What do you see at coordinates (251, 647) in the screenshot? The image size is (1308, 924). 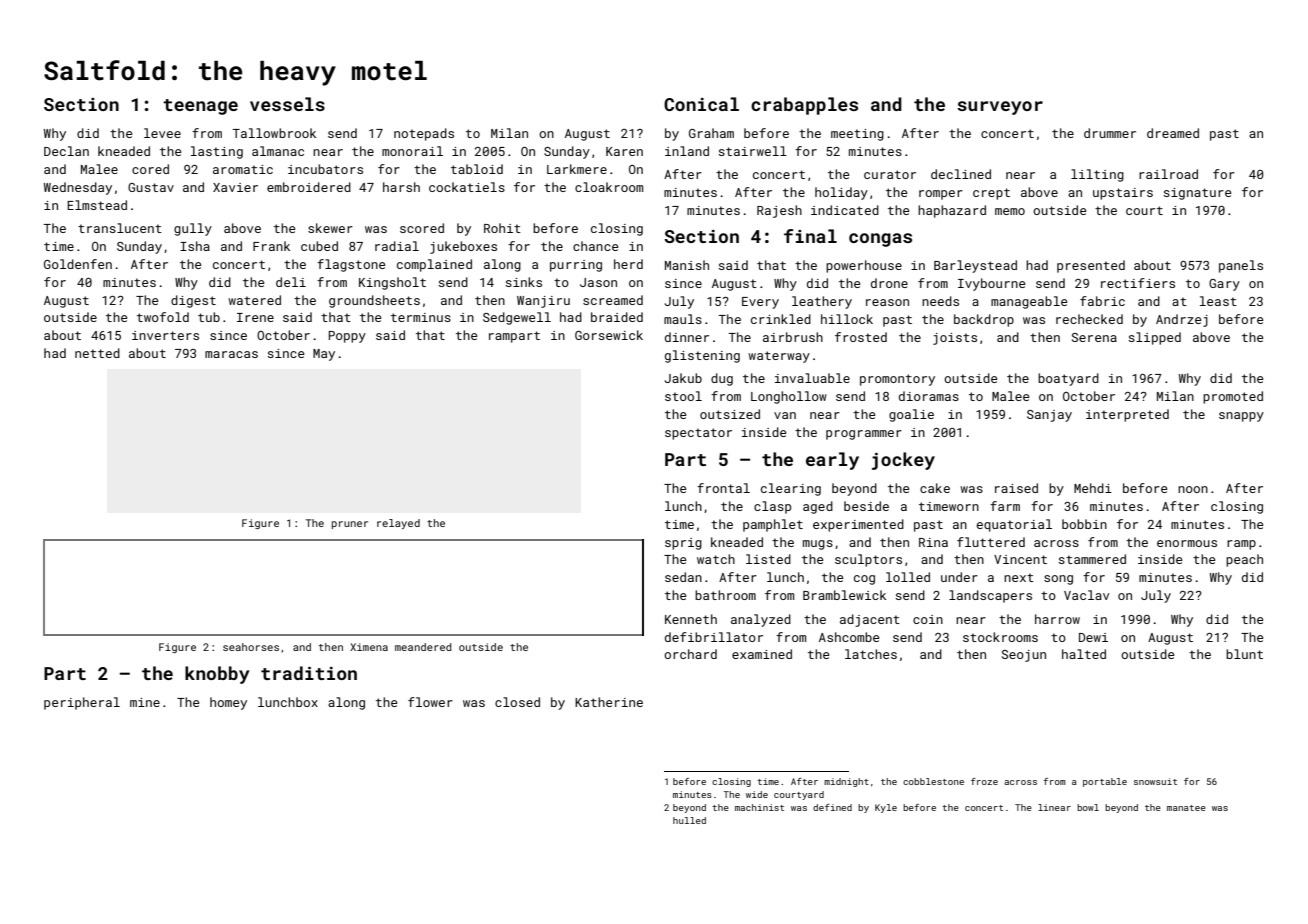 I see `seahorses` at bounding box center [251, 647].
